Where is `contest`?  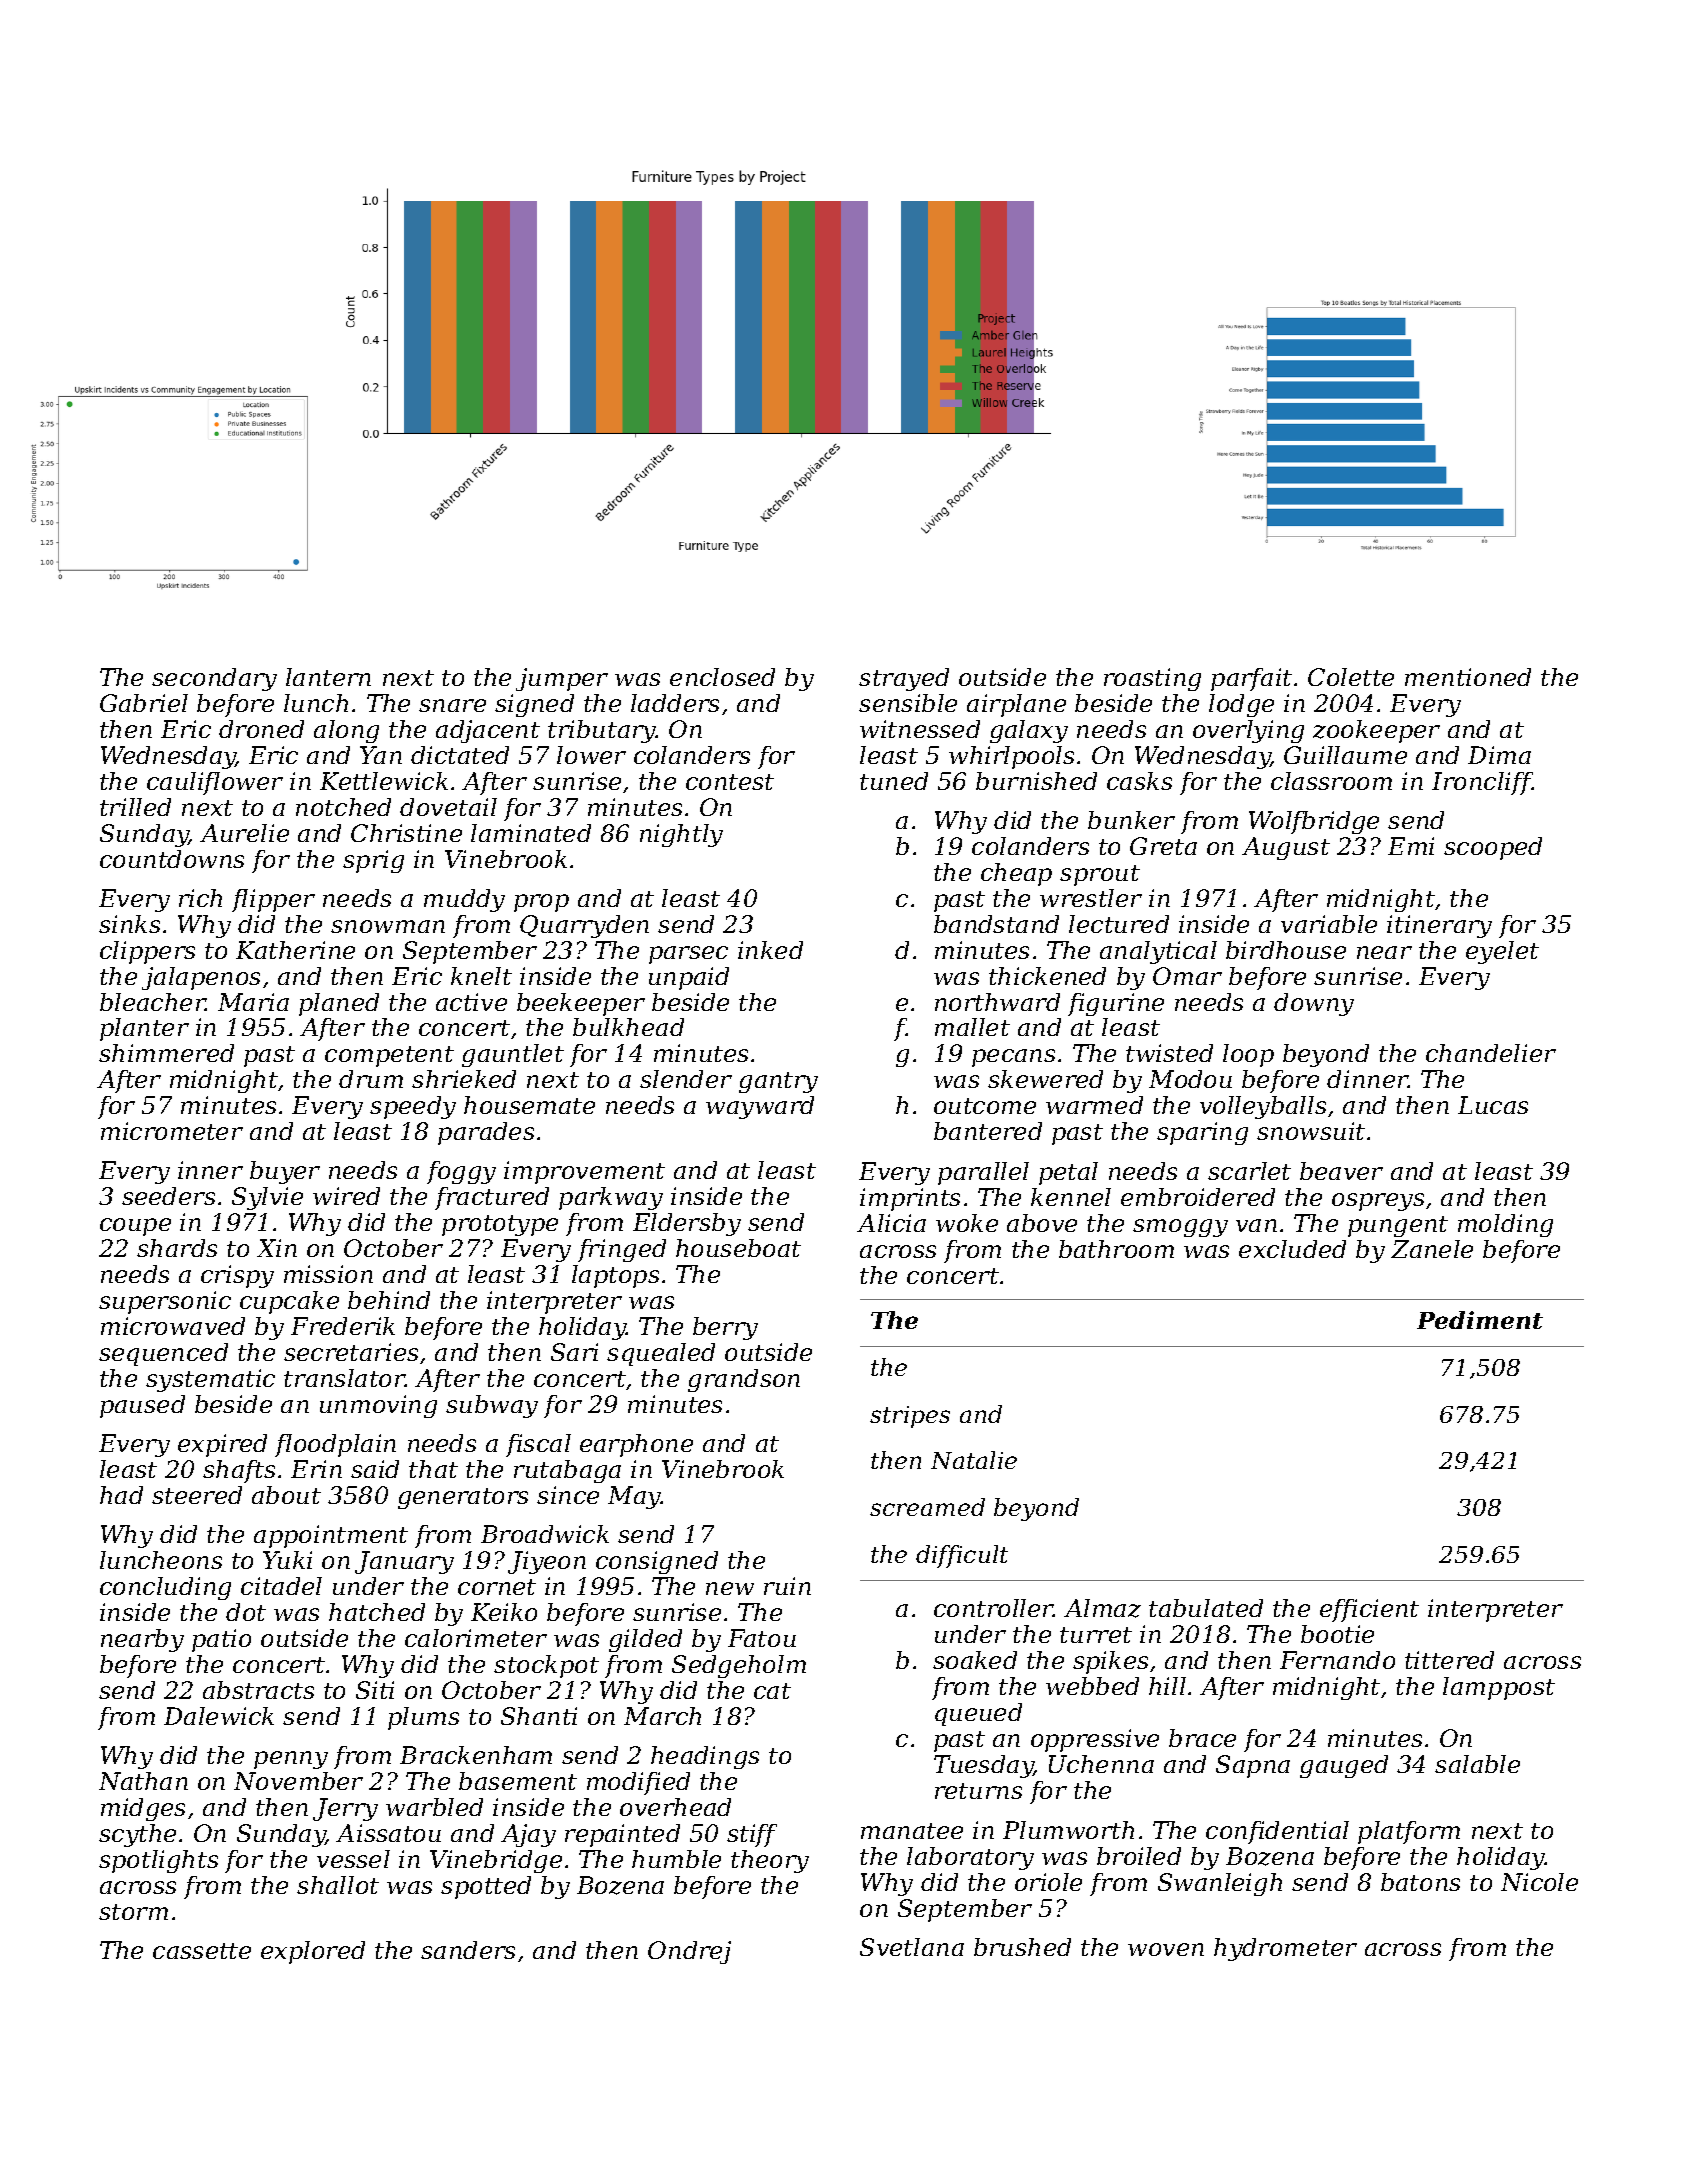 contest is located at coordinates (730, 782).
